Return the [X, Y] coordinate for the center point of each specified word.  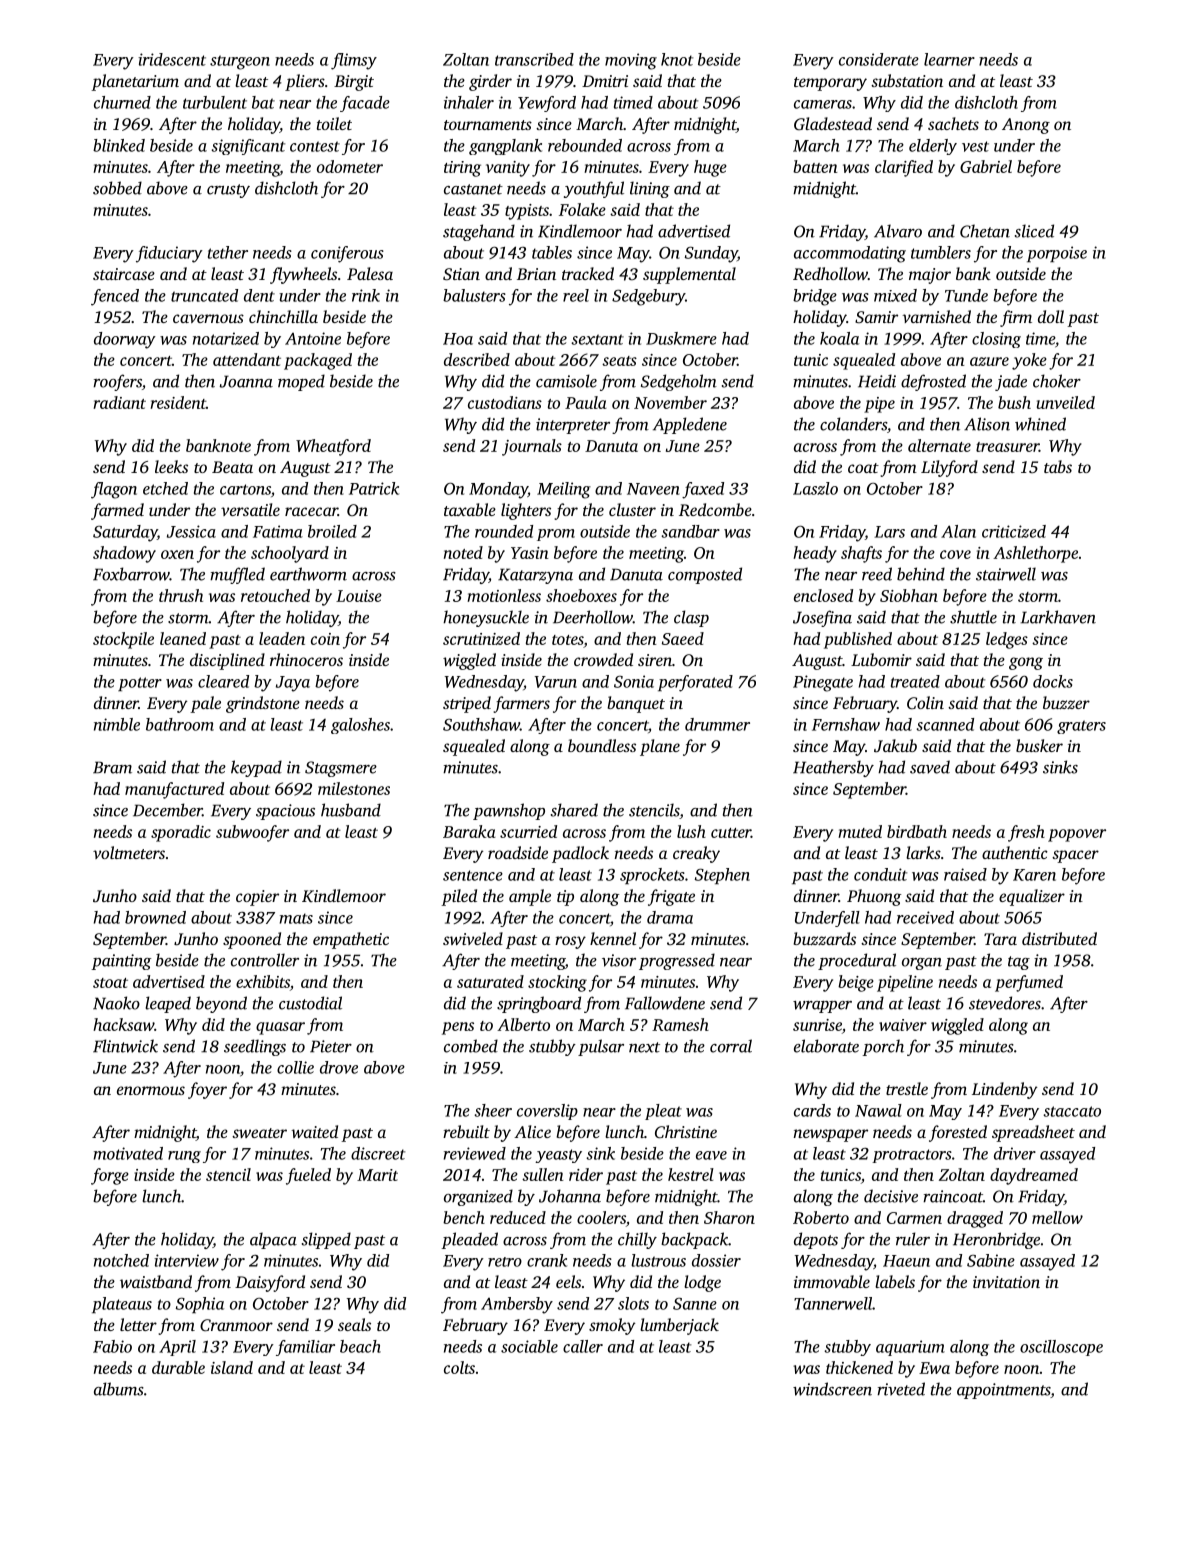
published [858, 640]
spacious [285, 812]
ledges [1007, 640]
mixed [895, 295]
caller [583, 1346]
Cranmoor [236, 1325]
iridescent [172, 59]
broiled [332, 531]
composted [705, 575]
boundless [602, 745]
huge [710, 168]
